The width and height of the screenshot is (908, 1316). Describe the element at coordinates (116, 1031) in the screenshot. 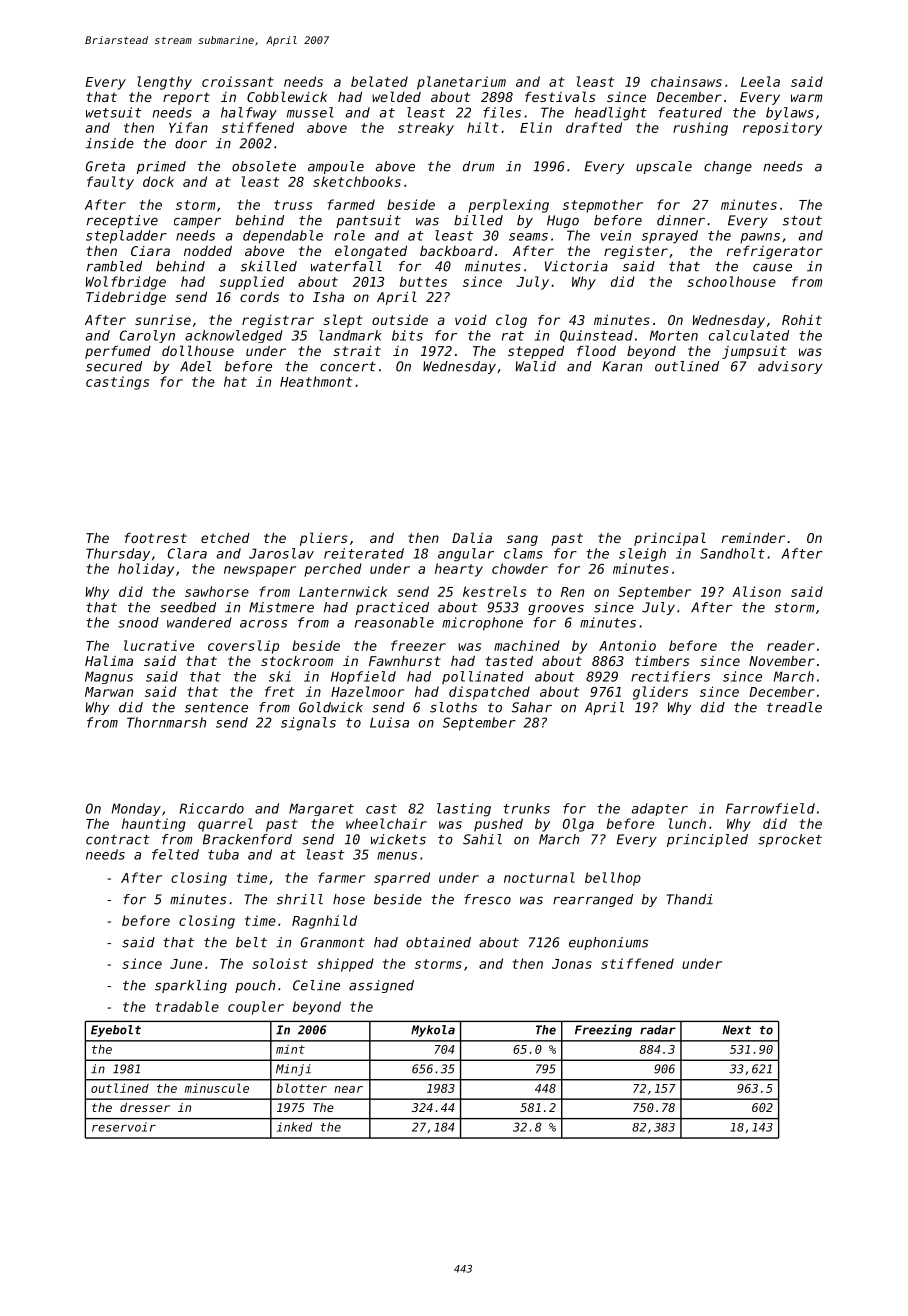

I see `Eyebolt` at that location.
